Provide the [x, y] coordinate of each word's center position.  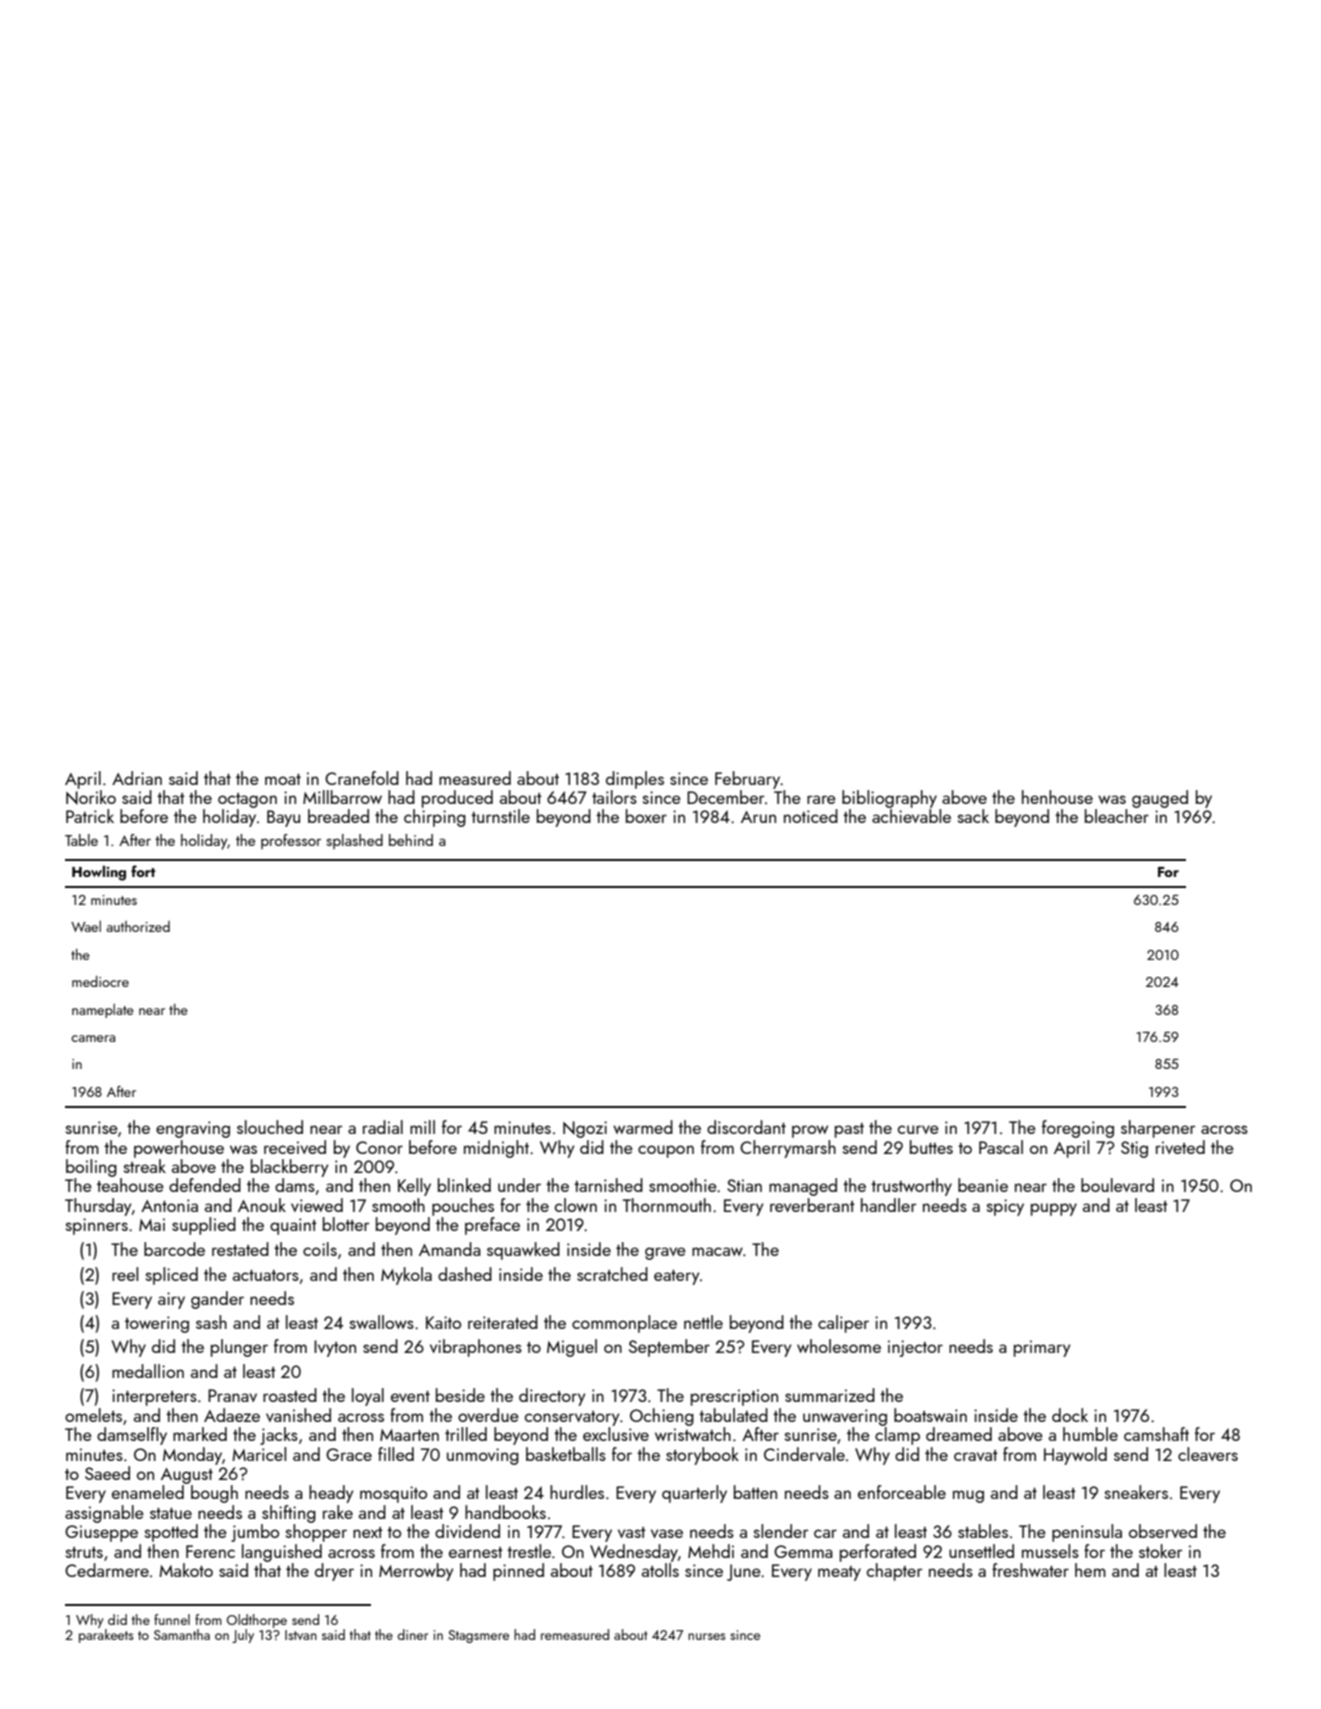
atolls [660, 1570]
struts [84, 1552]
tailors [614, 797]
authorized [138, 926]
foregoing [1078, 1129]
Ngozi [585, 1129]
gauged [1160, 799]
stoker [1160, 1551]
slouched [270, 1127]
